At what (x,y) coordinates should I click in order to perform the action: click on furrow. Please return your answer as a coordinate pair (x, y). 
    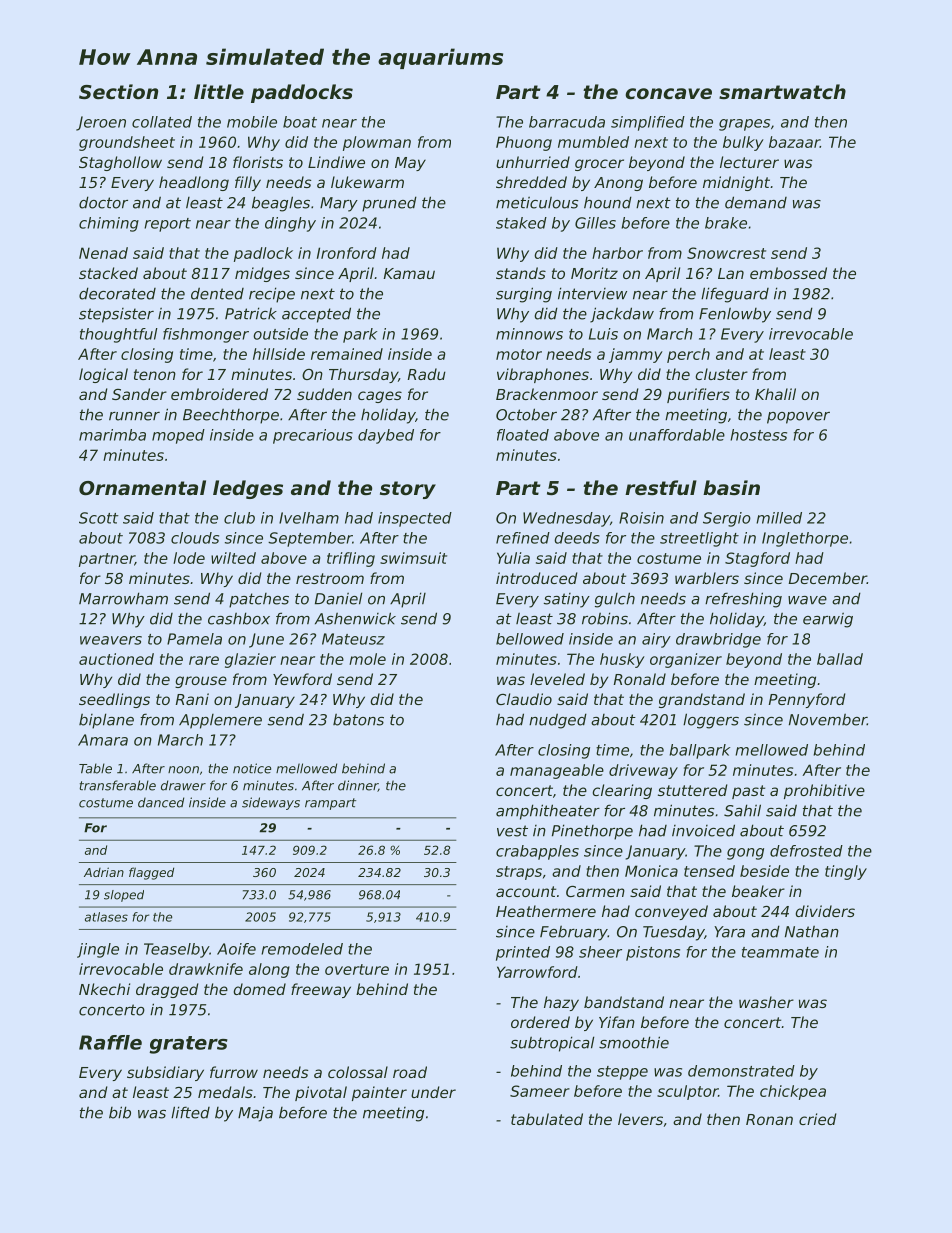
    Looking at the image, I should click on (234, 1072).
